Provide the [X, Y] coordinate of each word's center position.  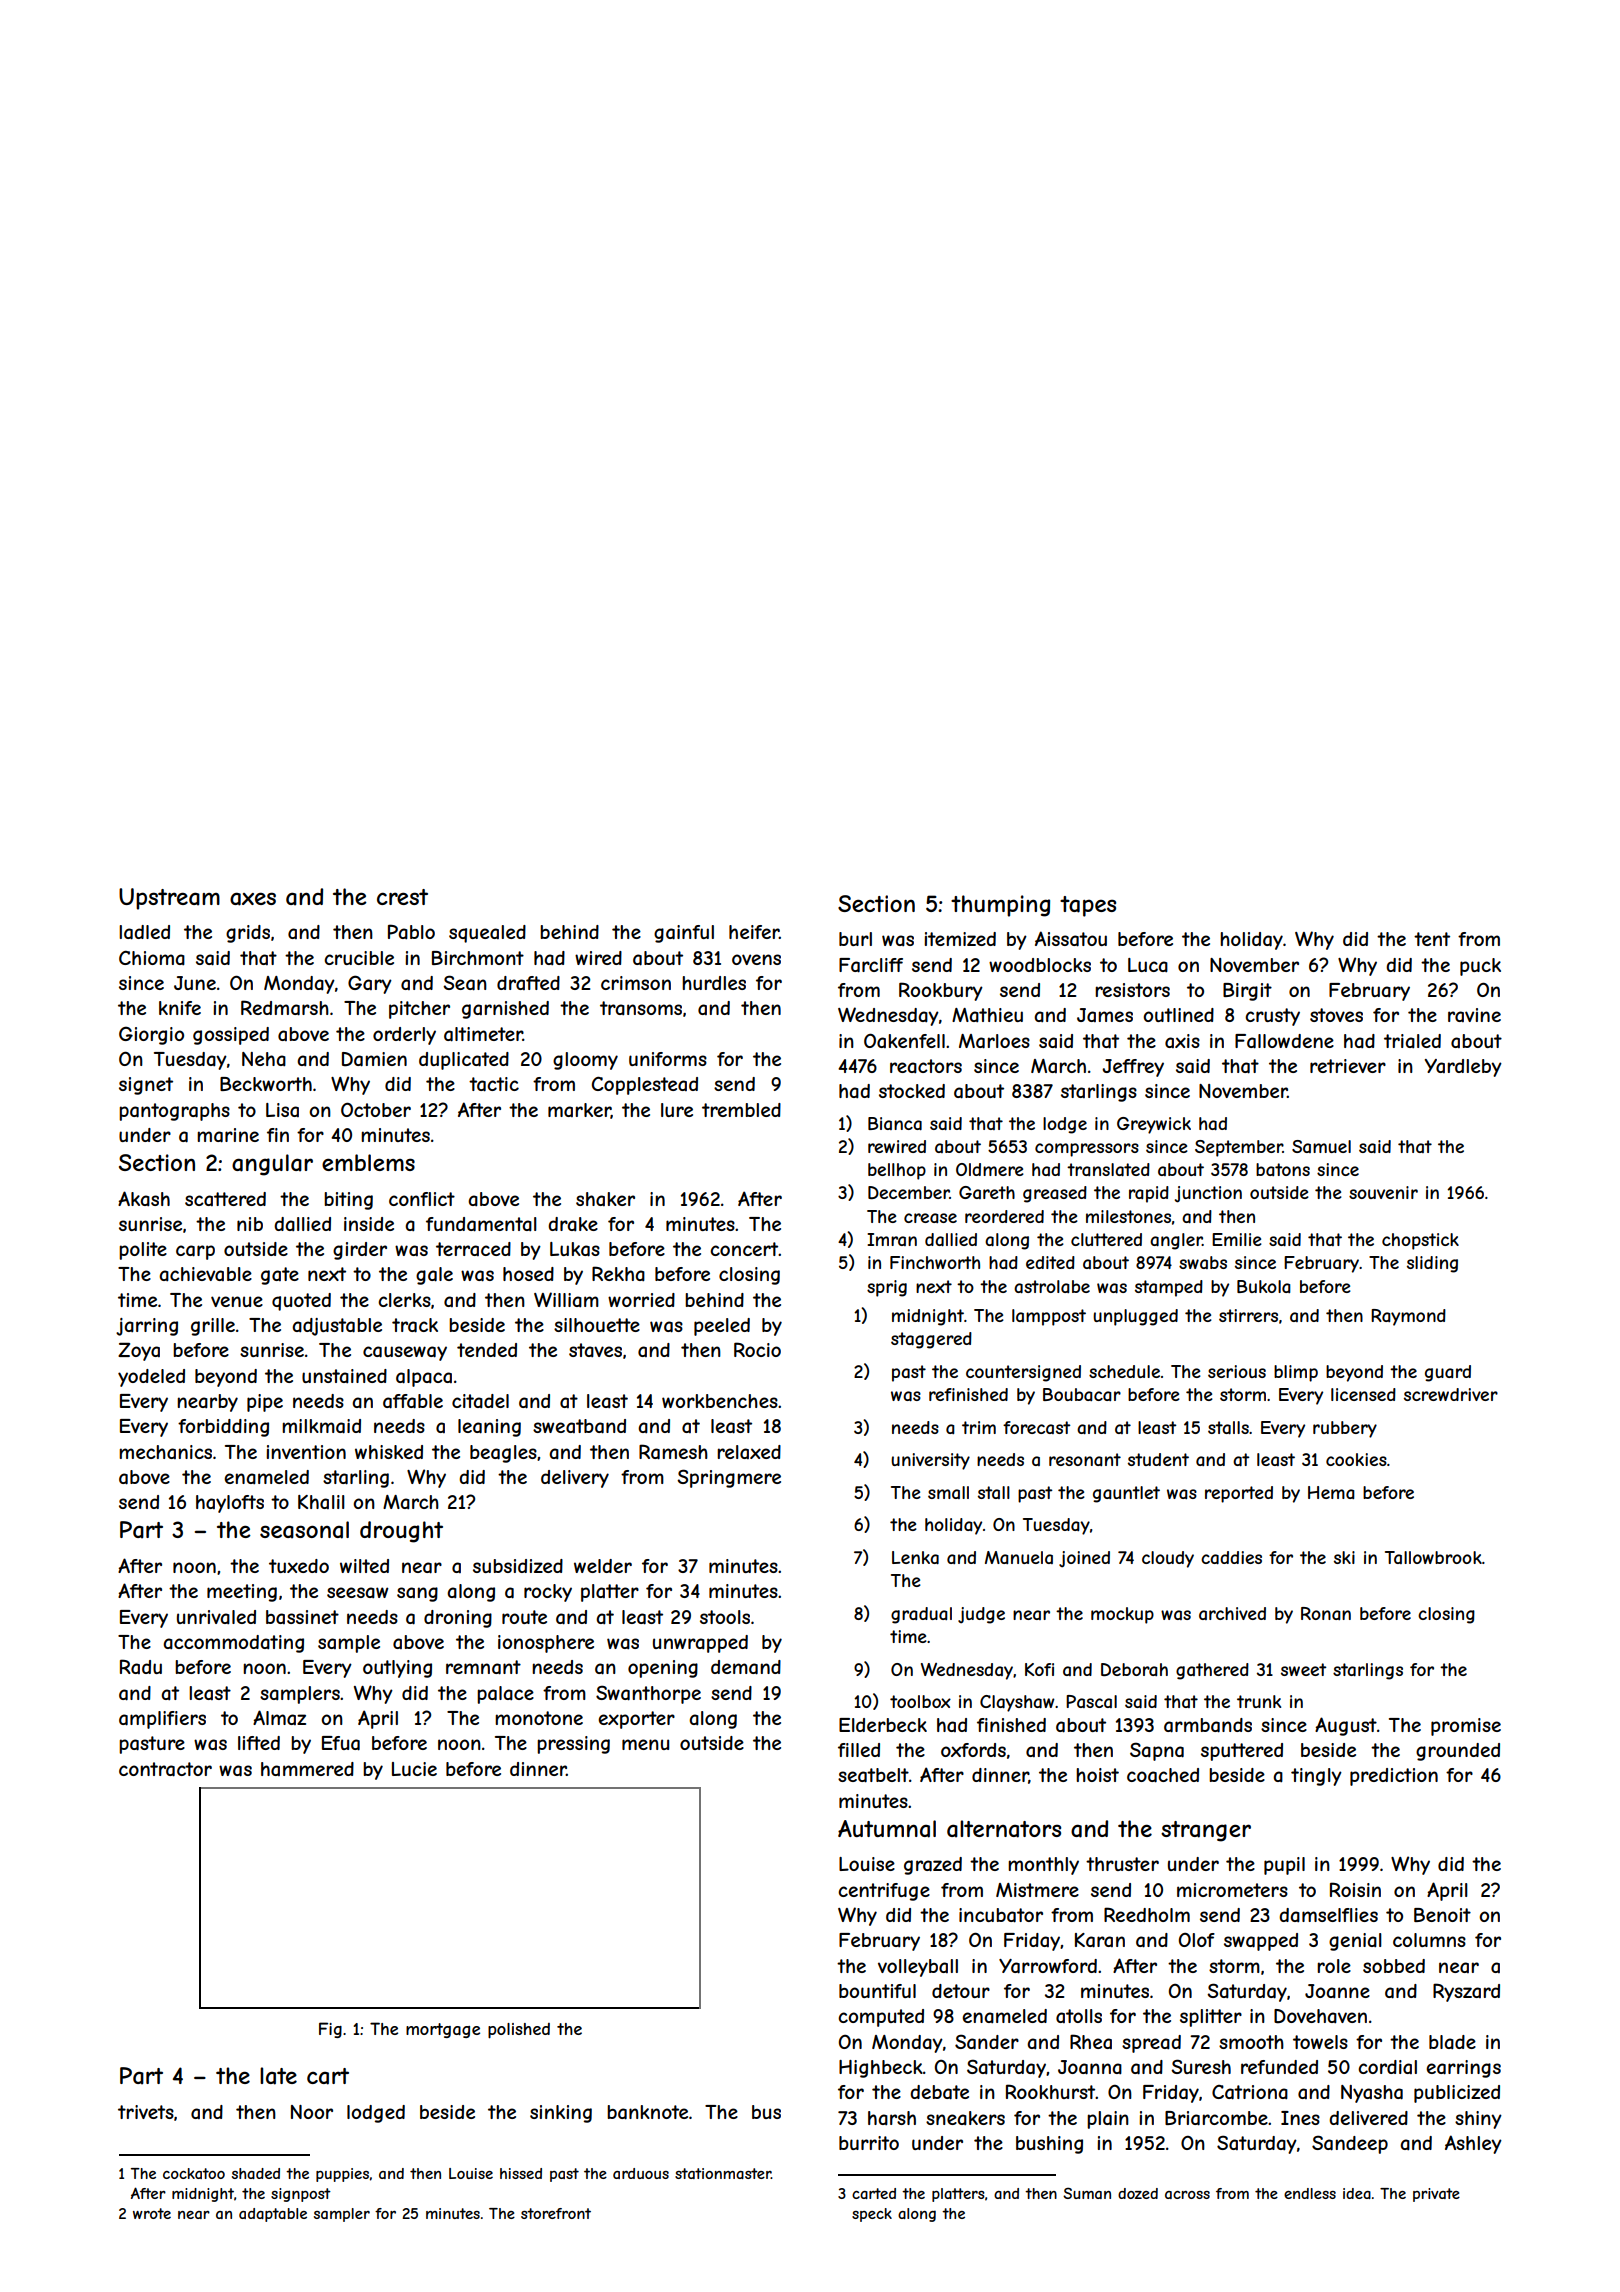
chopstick [1420, 1241]
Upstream [169, 899]
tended [487, 1350]
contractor [165, 1769]
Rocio [757, 1349]
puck [1480, 967]
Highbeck [881, 2069]
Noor [312, 2112]
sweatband [579, 1426]
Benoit [1442, 1915]
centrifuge [884, 1892]
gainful [684, 934]
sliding [1432, 1264]
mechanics [165, 1452]
